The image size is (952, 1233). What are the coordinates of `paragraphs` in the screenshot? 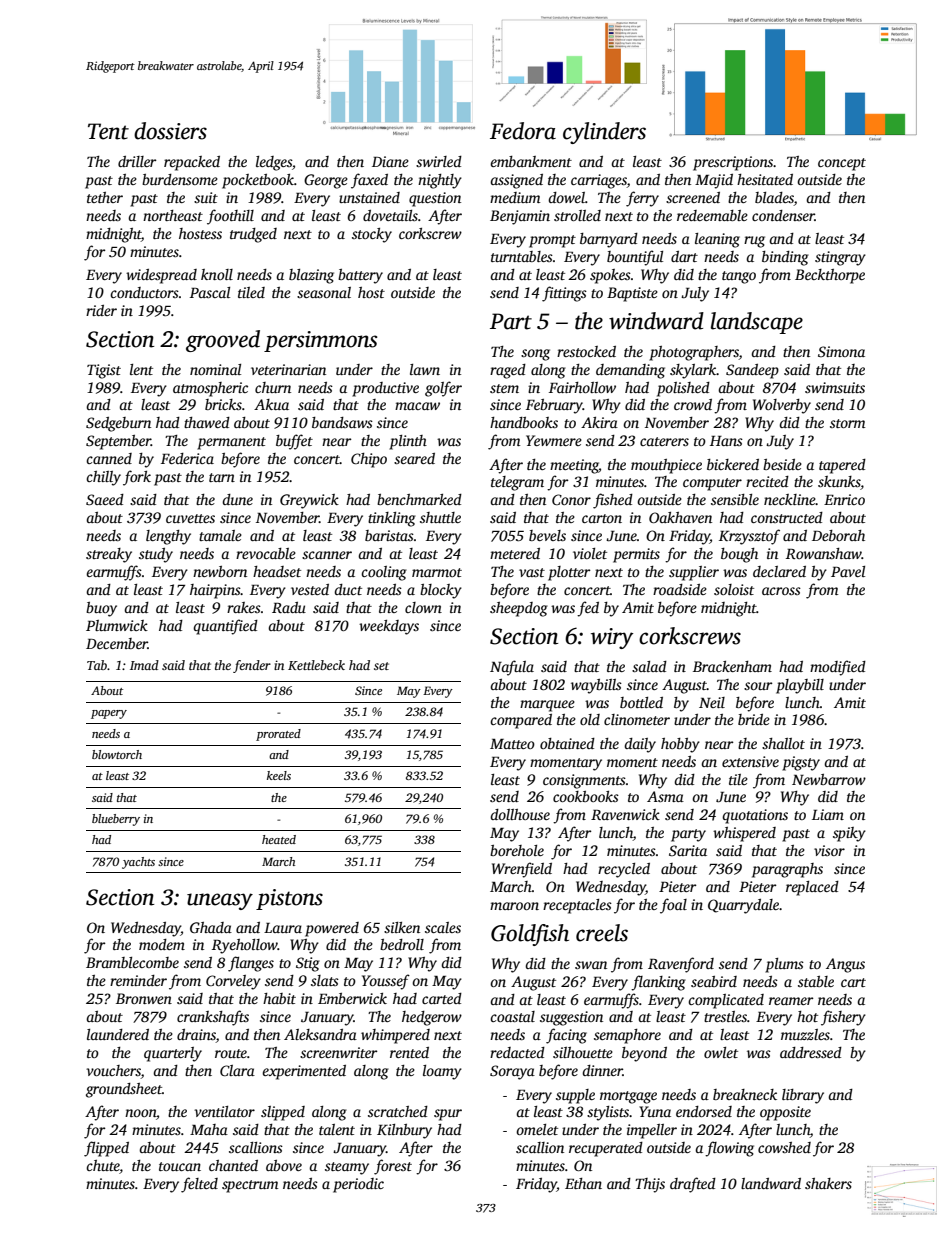 It's located at (787, 870).
